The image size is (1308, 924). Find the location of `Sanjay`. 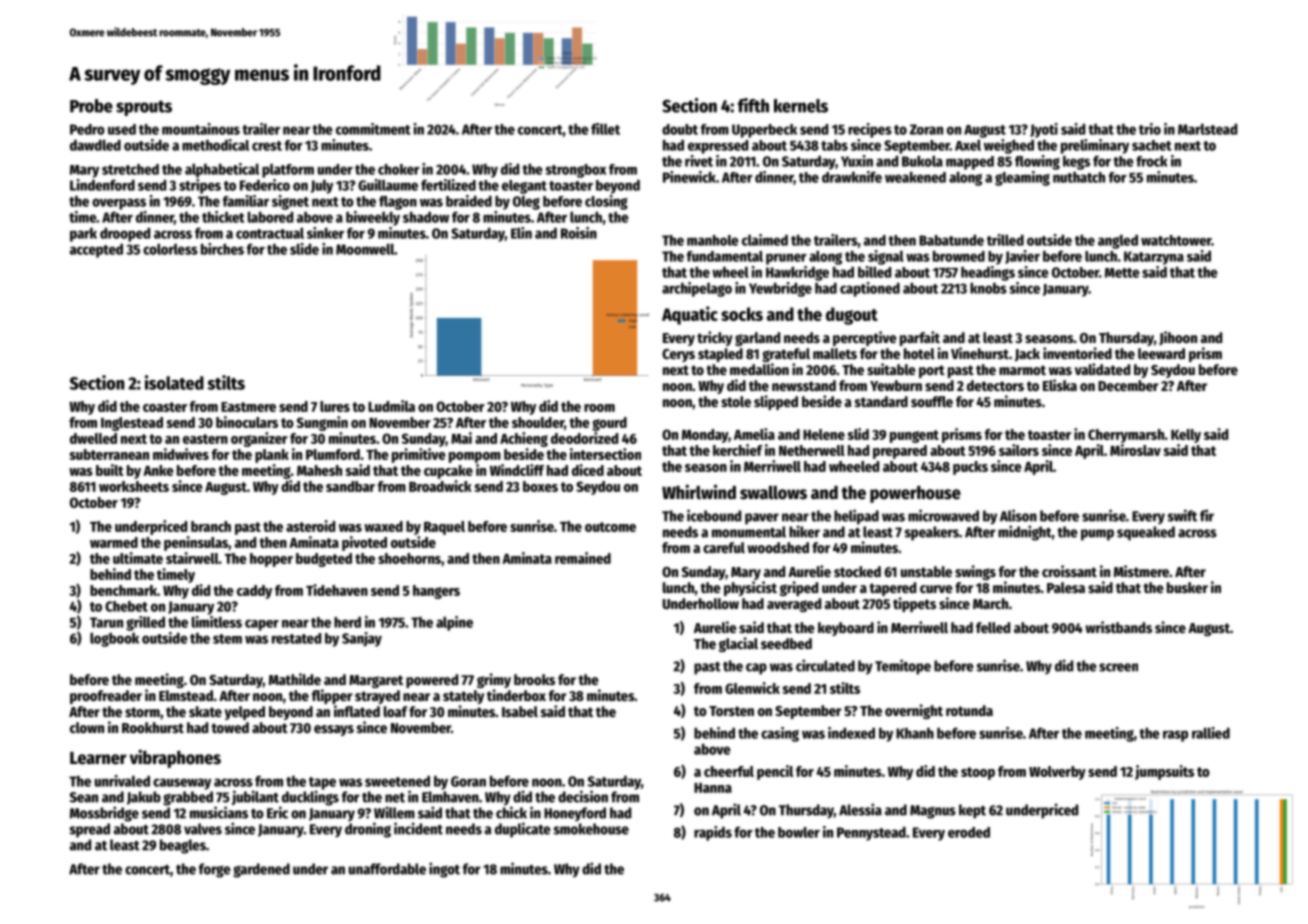

Sanjay is located at coordinates (362, 639).
